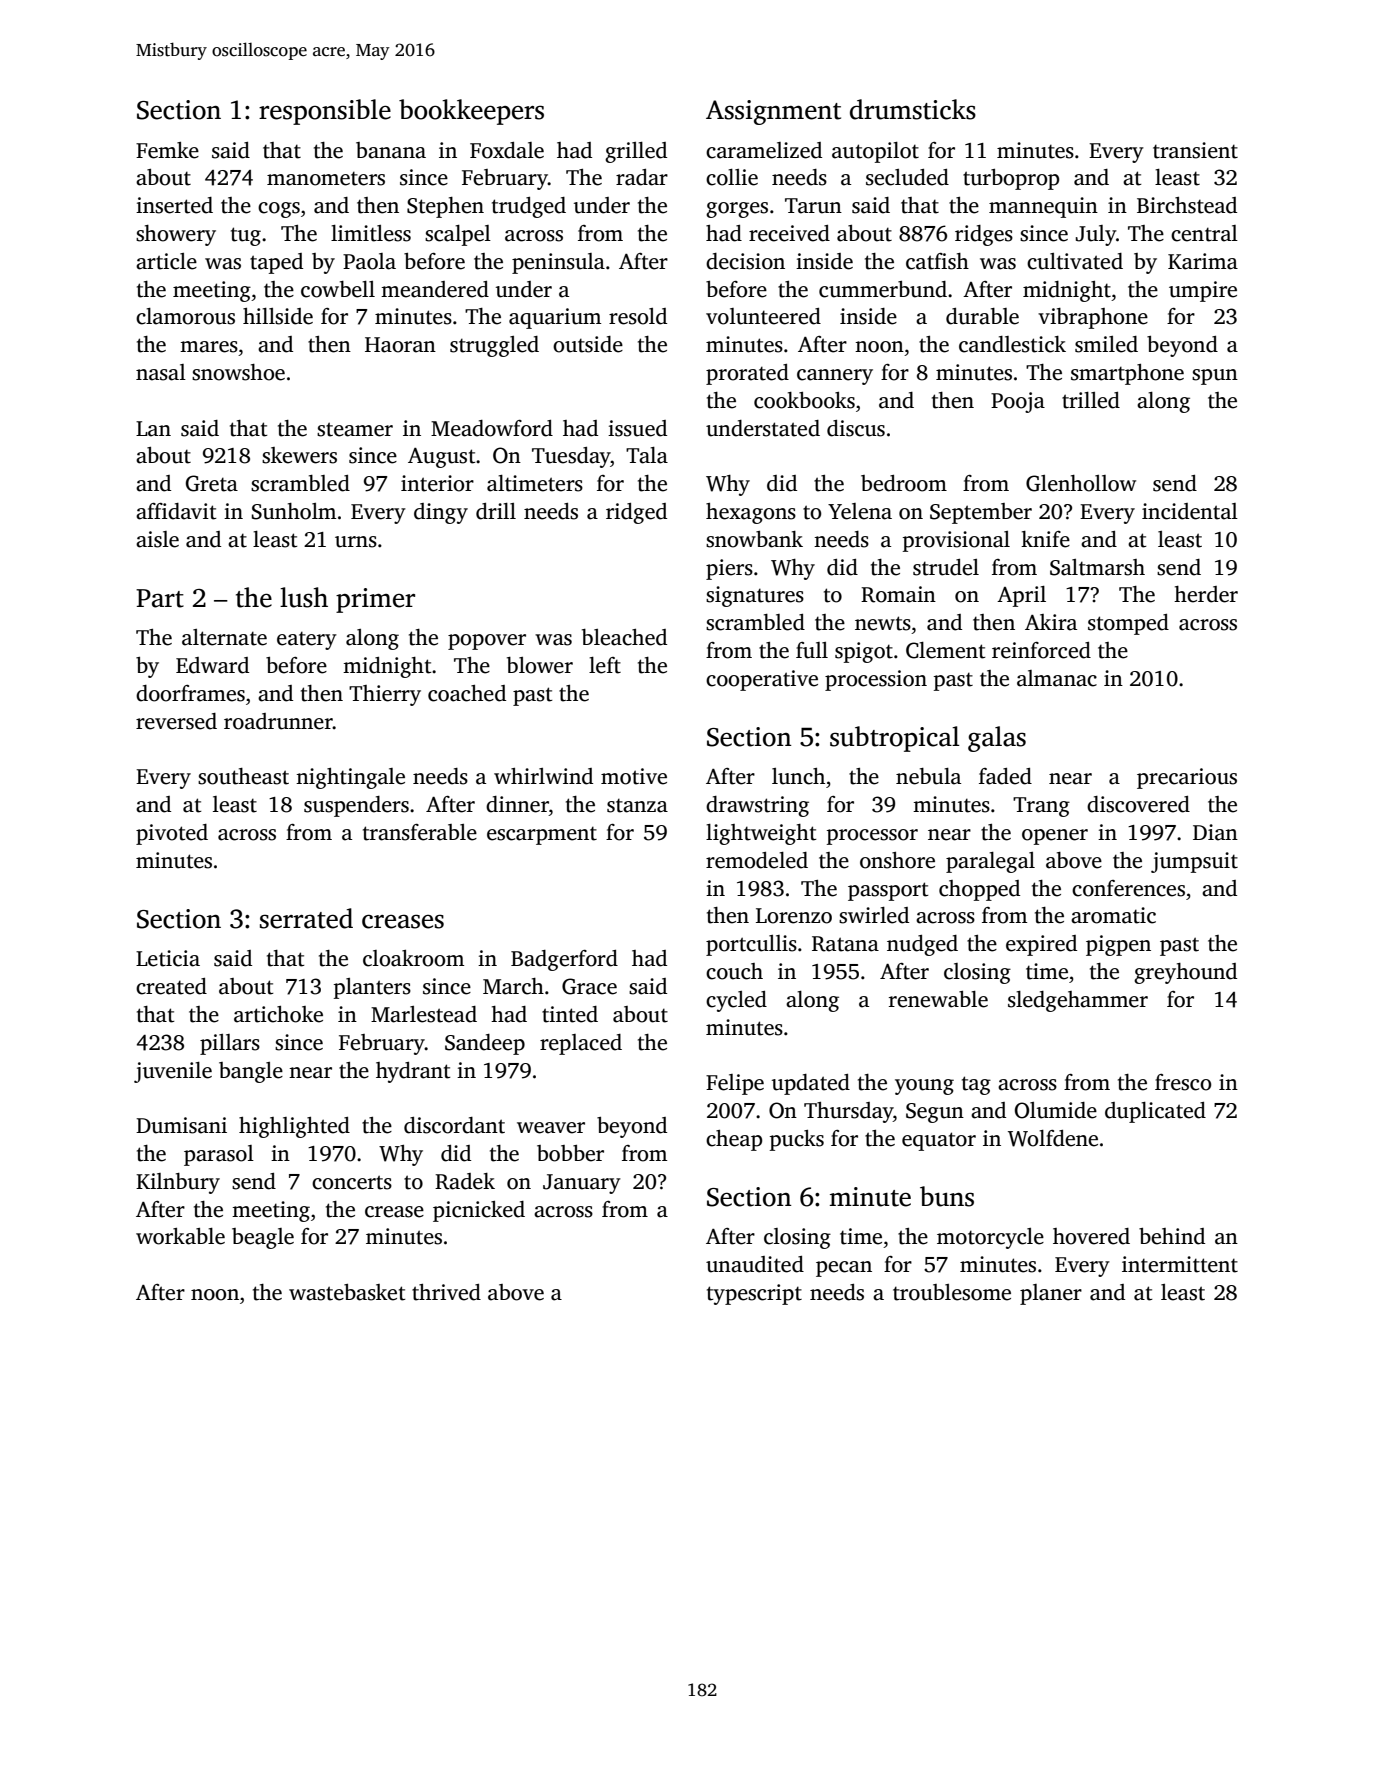 The width and height of the screenshot is (1374, 1778). What do you see at coordinates (1195, 150) in the screenshot?
I see `transient` at bounding box center [1195, 150].
